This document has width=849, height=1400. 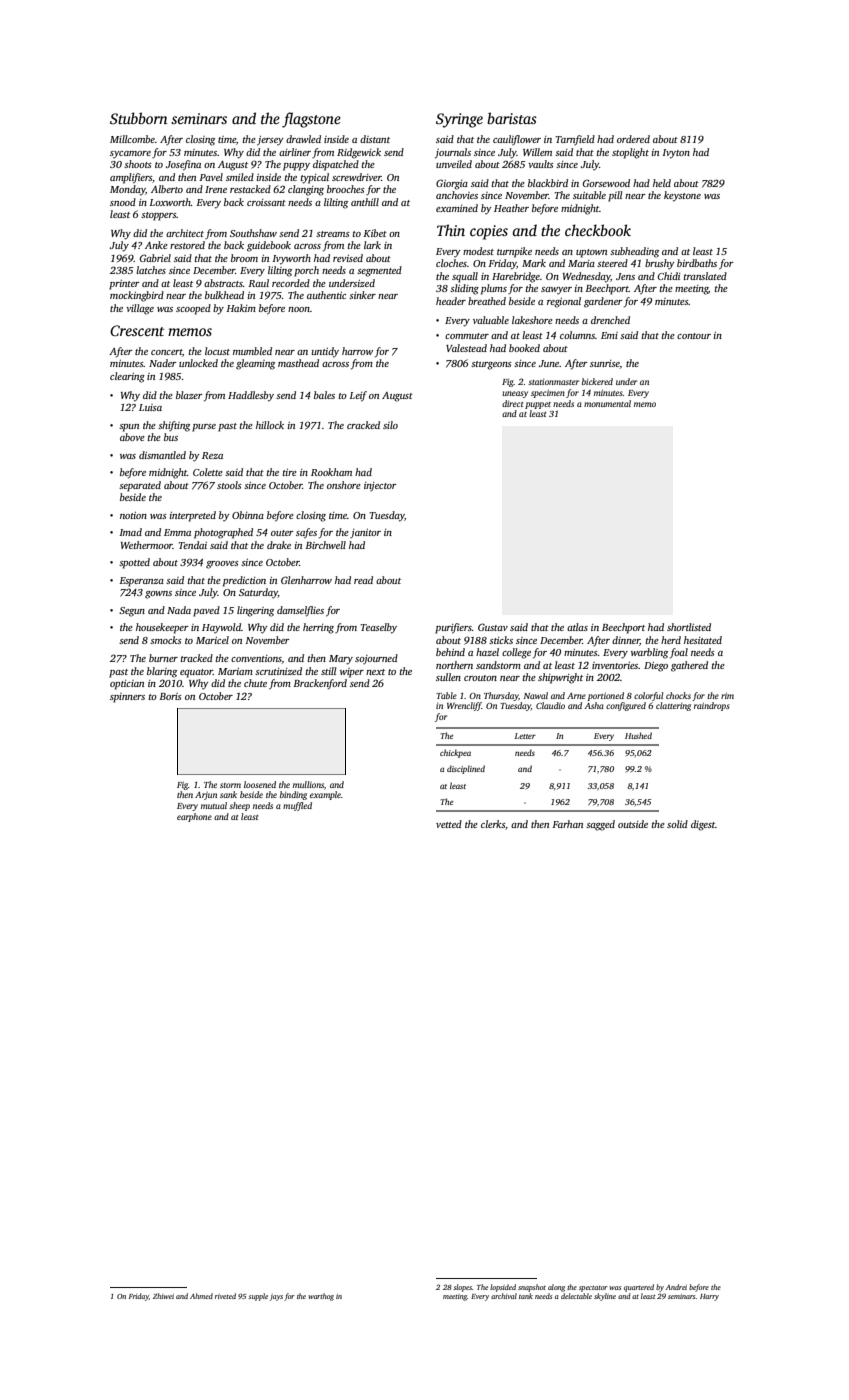 What do you see at coordinates (603, 302) in the document?
I see `gardener` at bounding box center [603, 302].
